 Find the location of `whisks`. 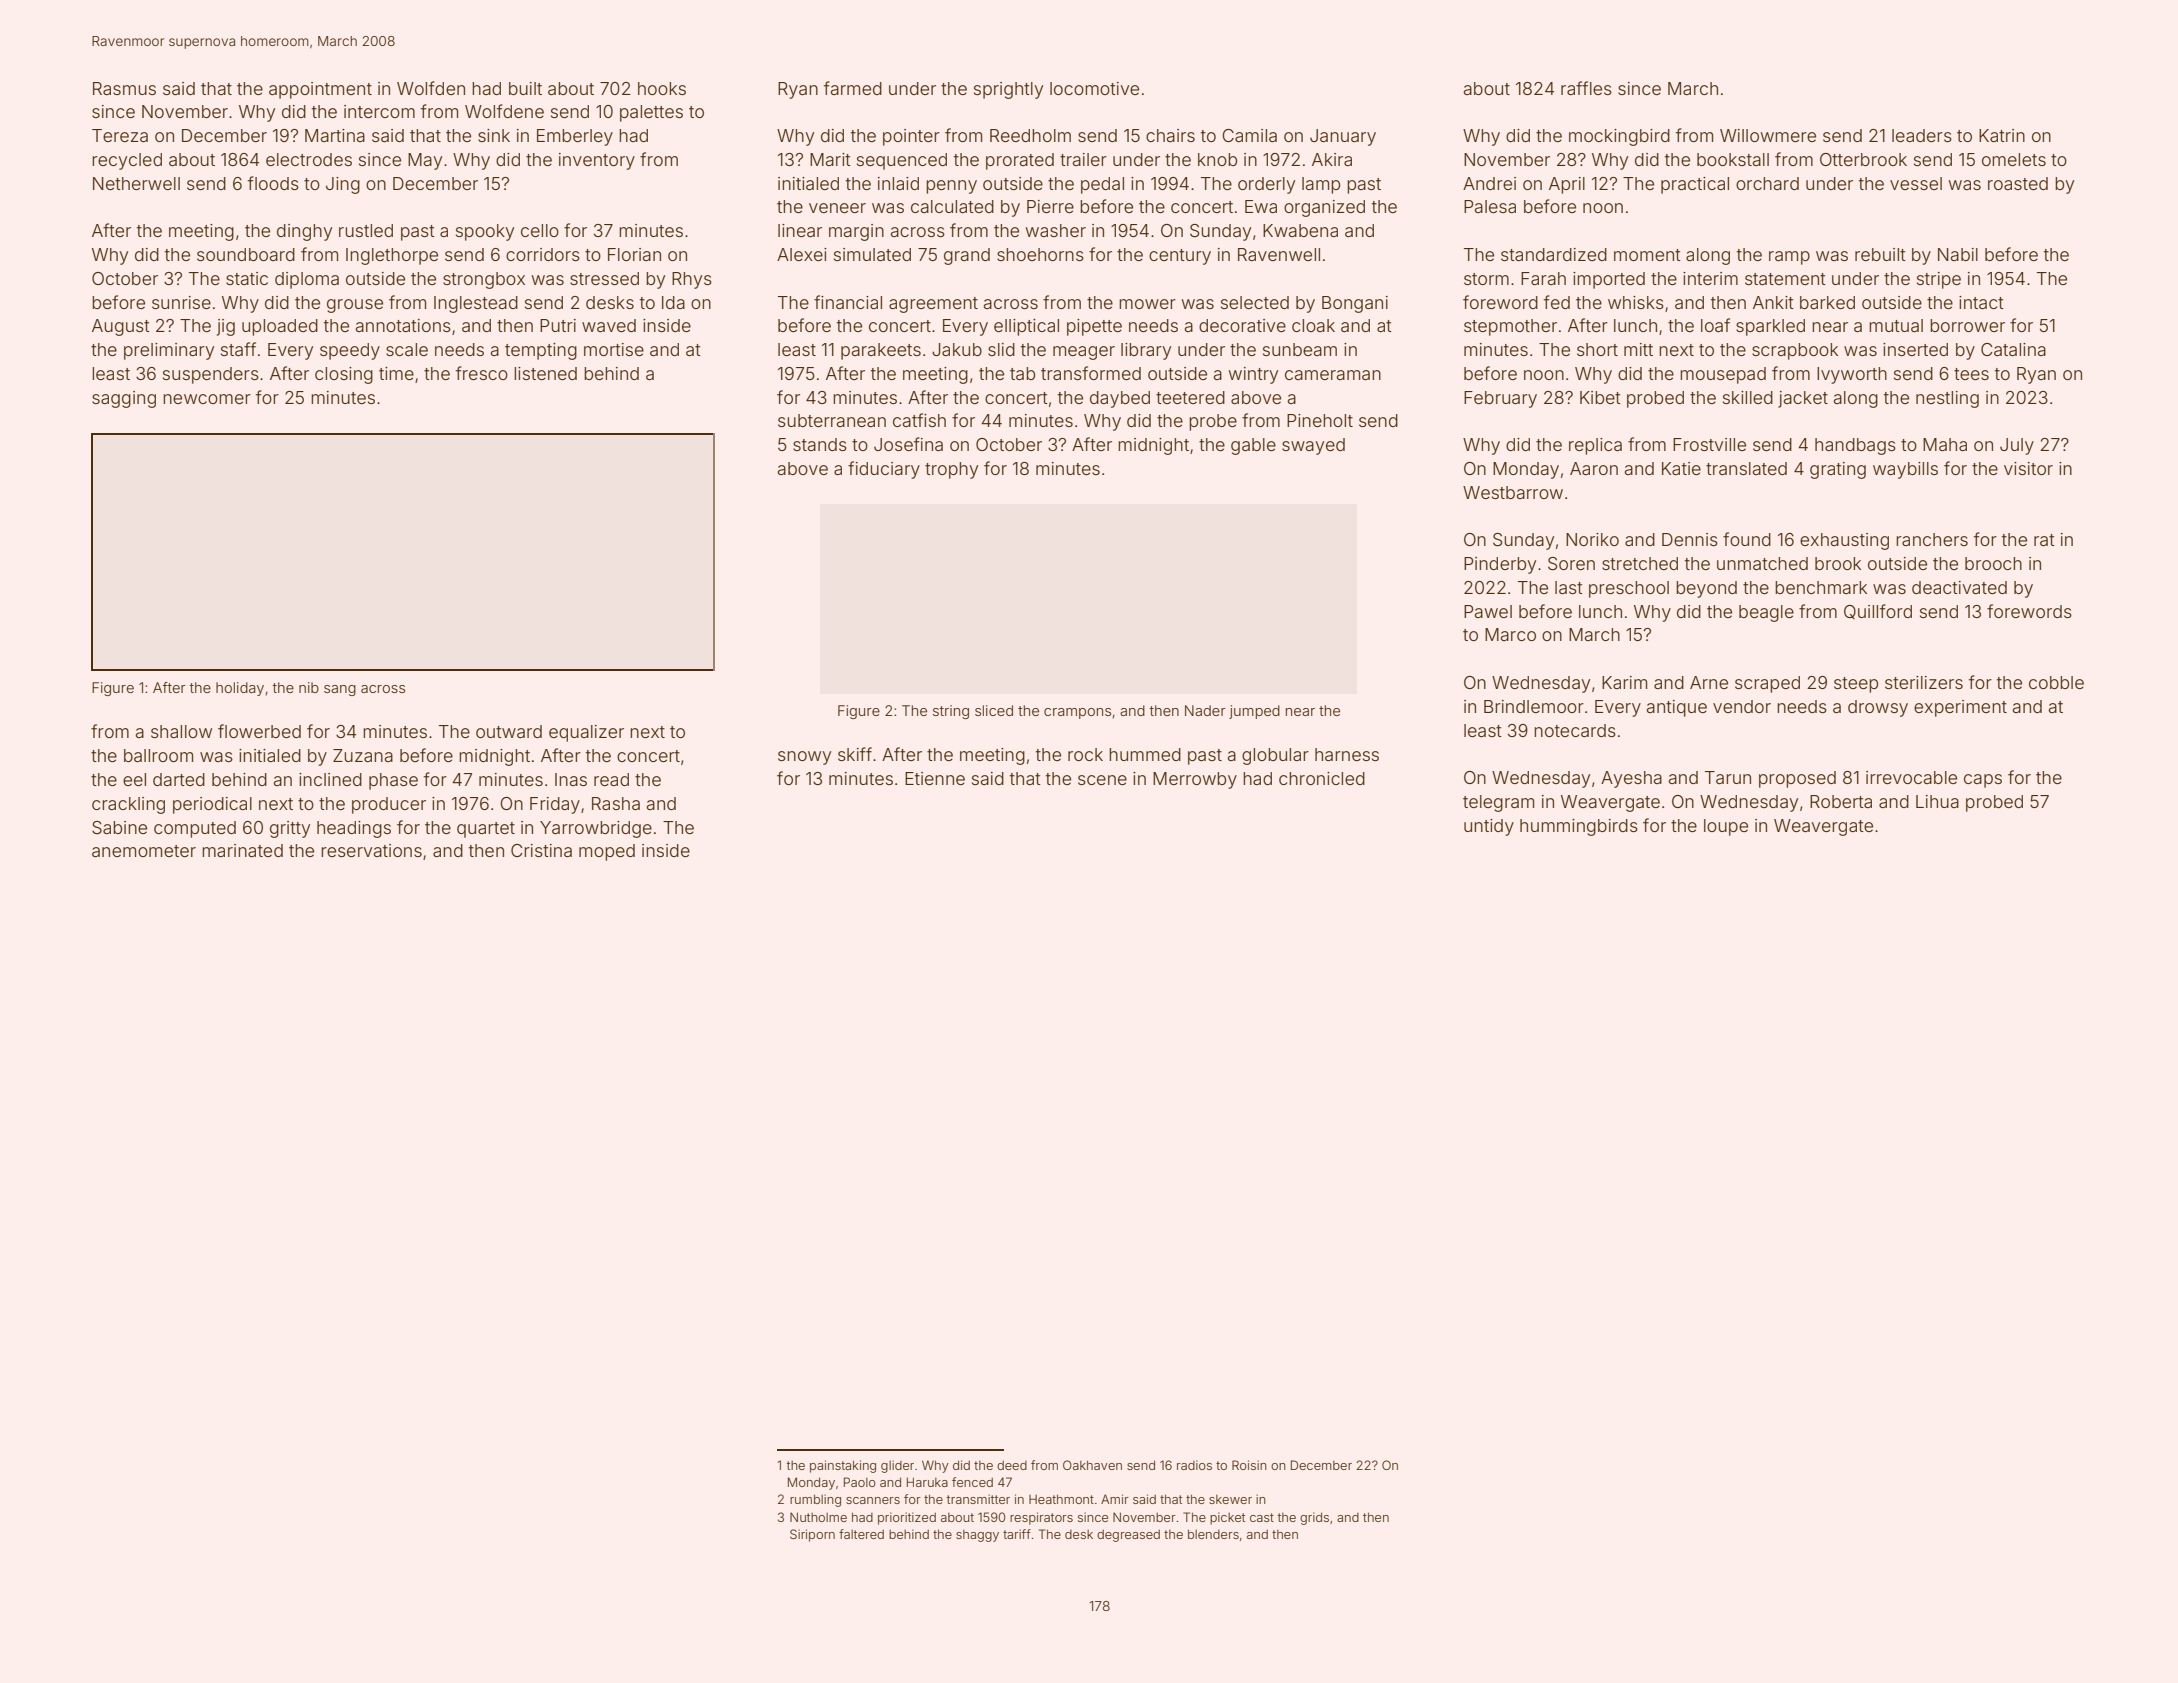

whisks is located at coordinates (1636, 302).
